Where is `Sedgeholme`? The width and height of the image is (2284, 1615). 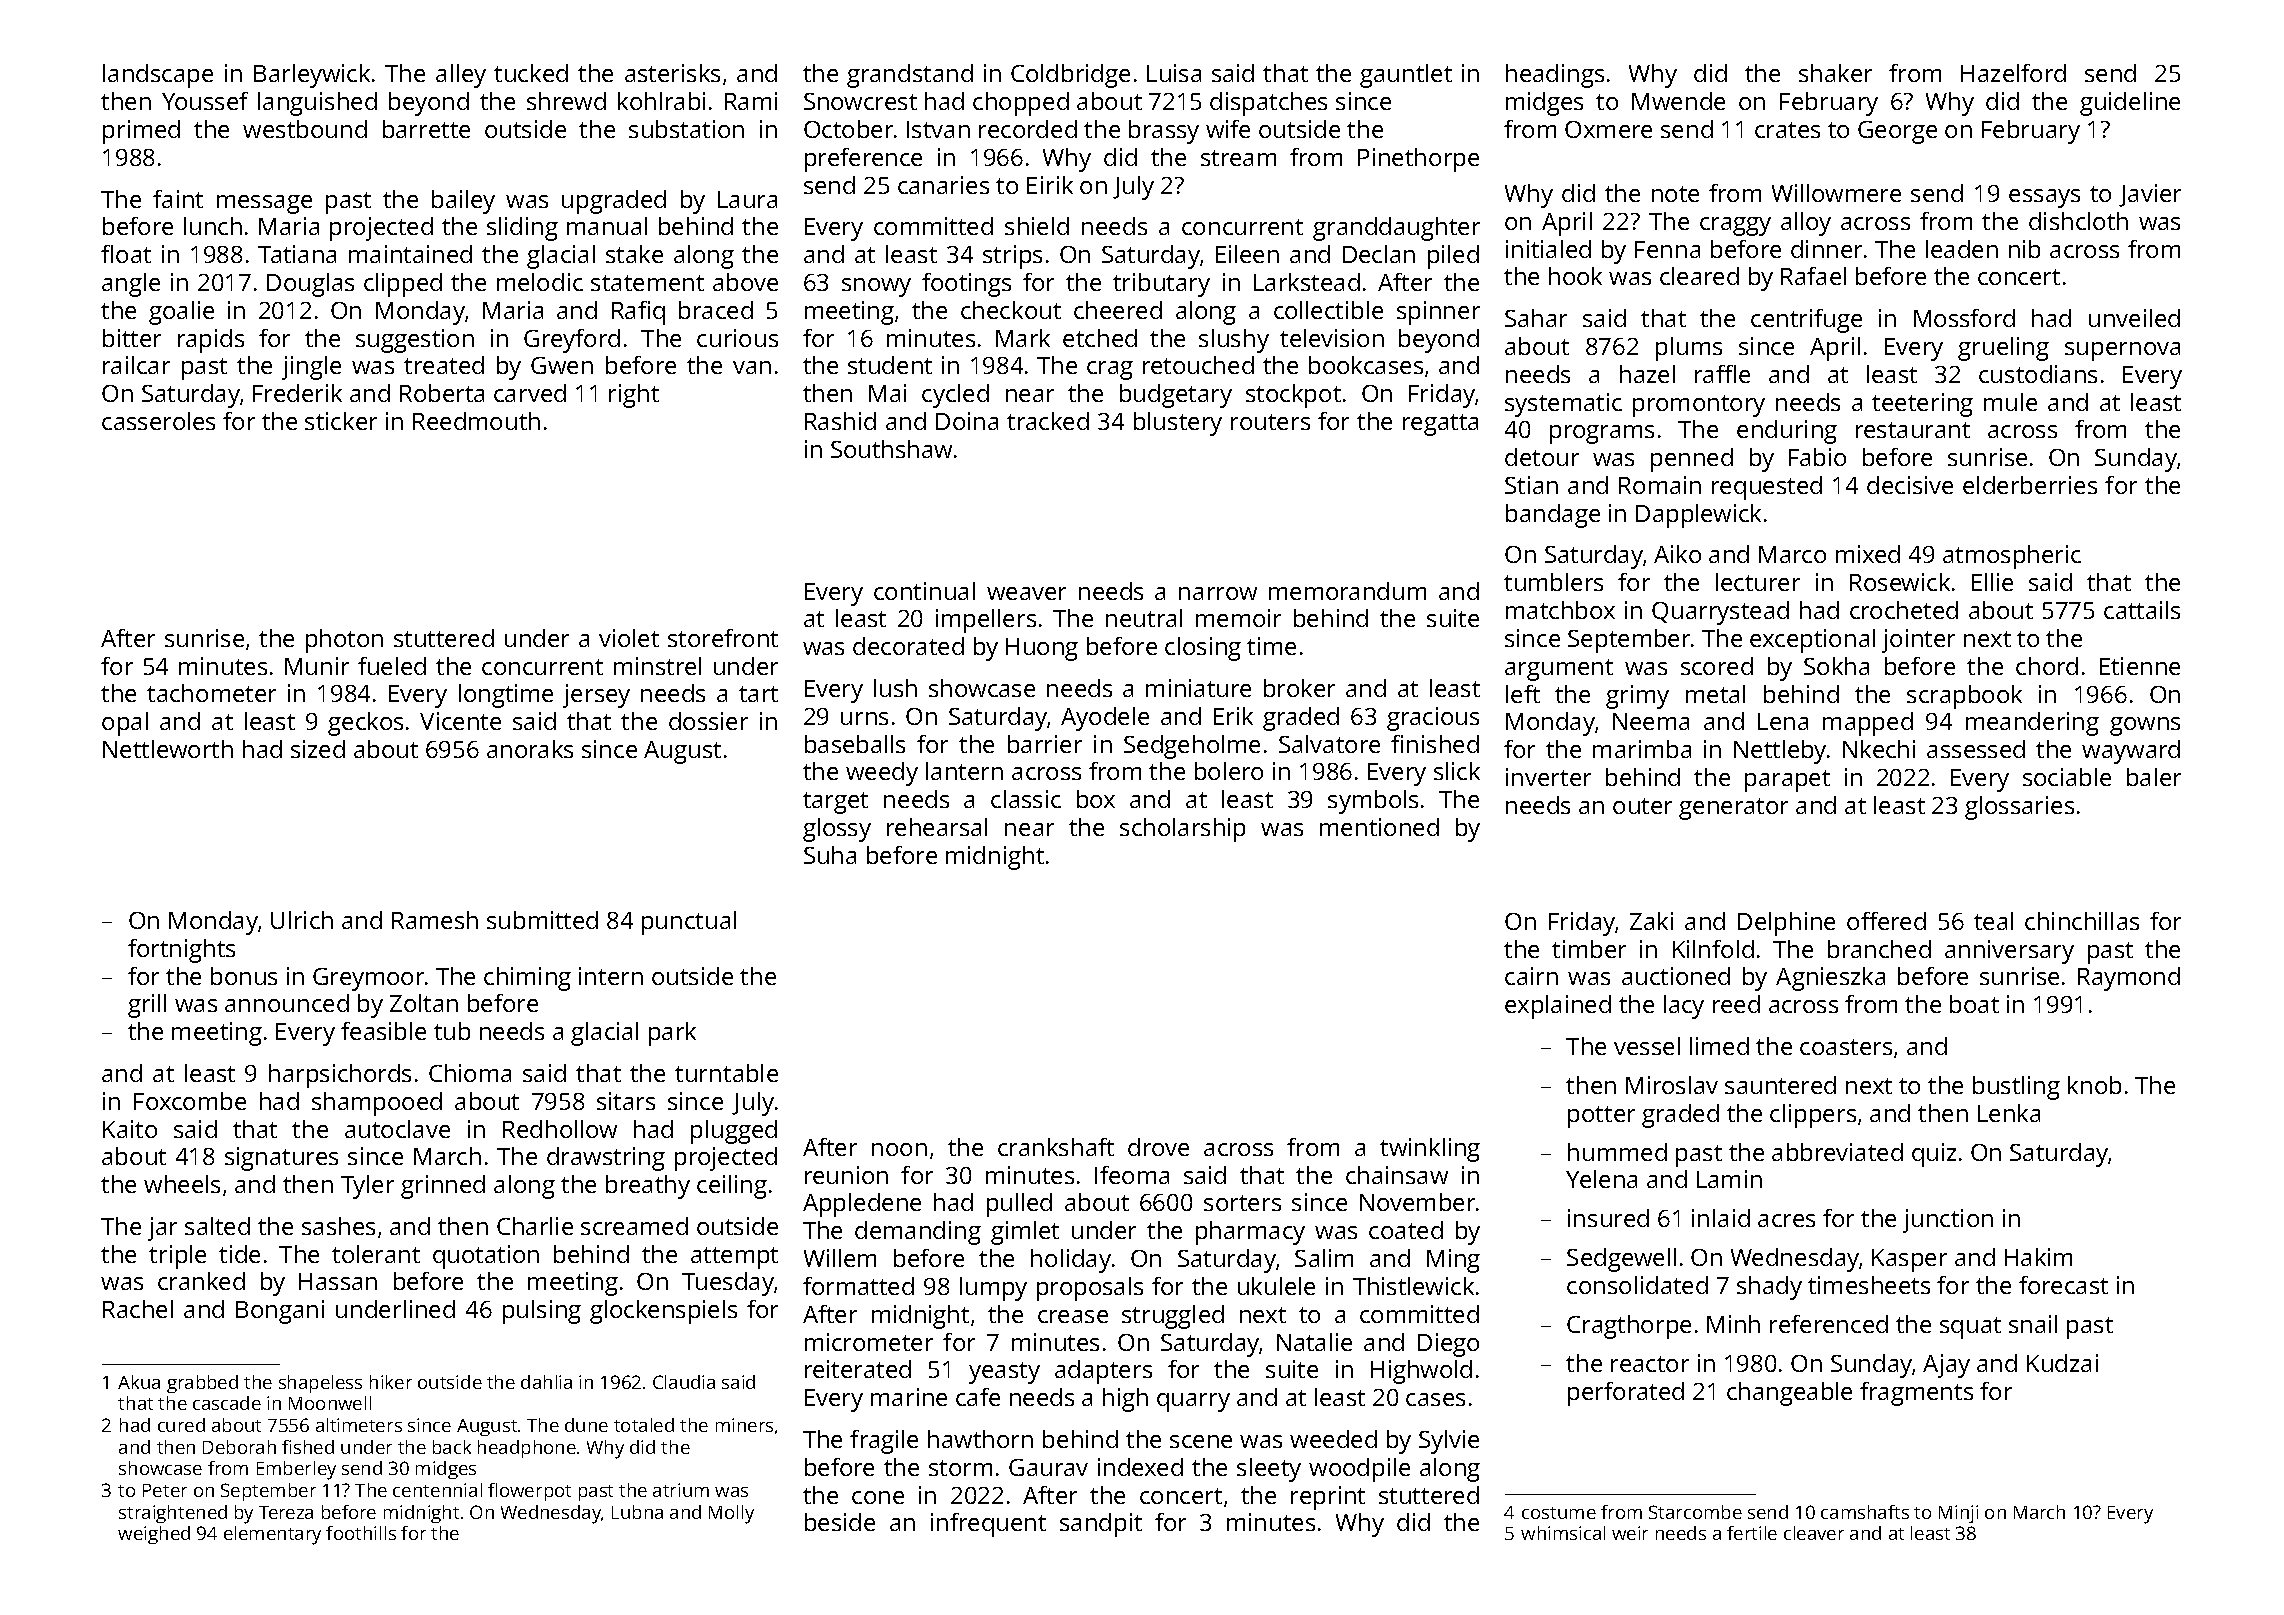 Sedgeholme is located at coordinates (1192, 747).
